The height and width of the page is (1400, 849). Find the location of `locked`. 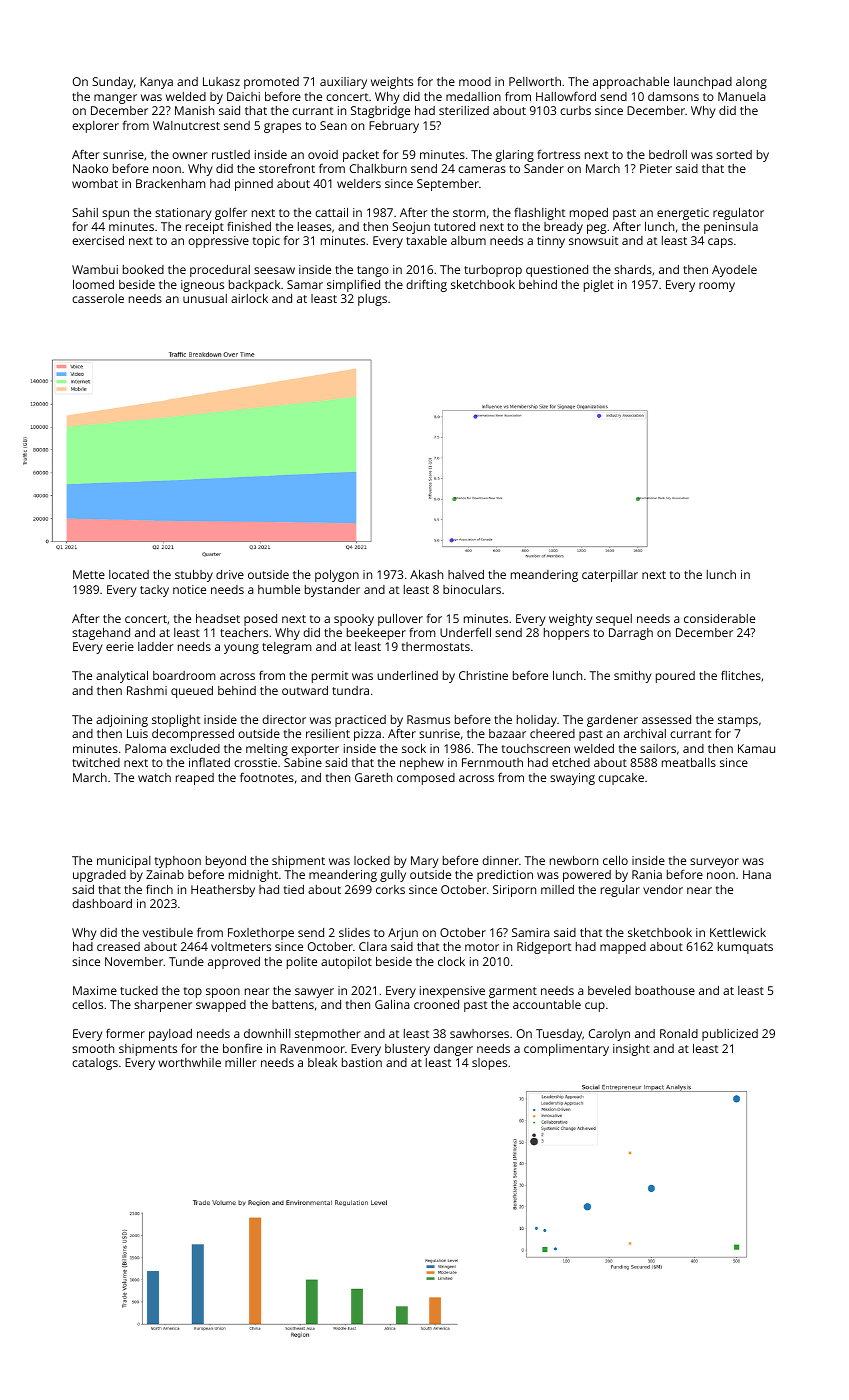

locked is located at coordinates (372, 860).
